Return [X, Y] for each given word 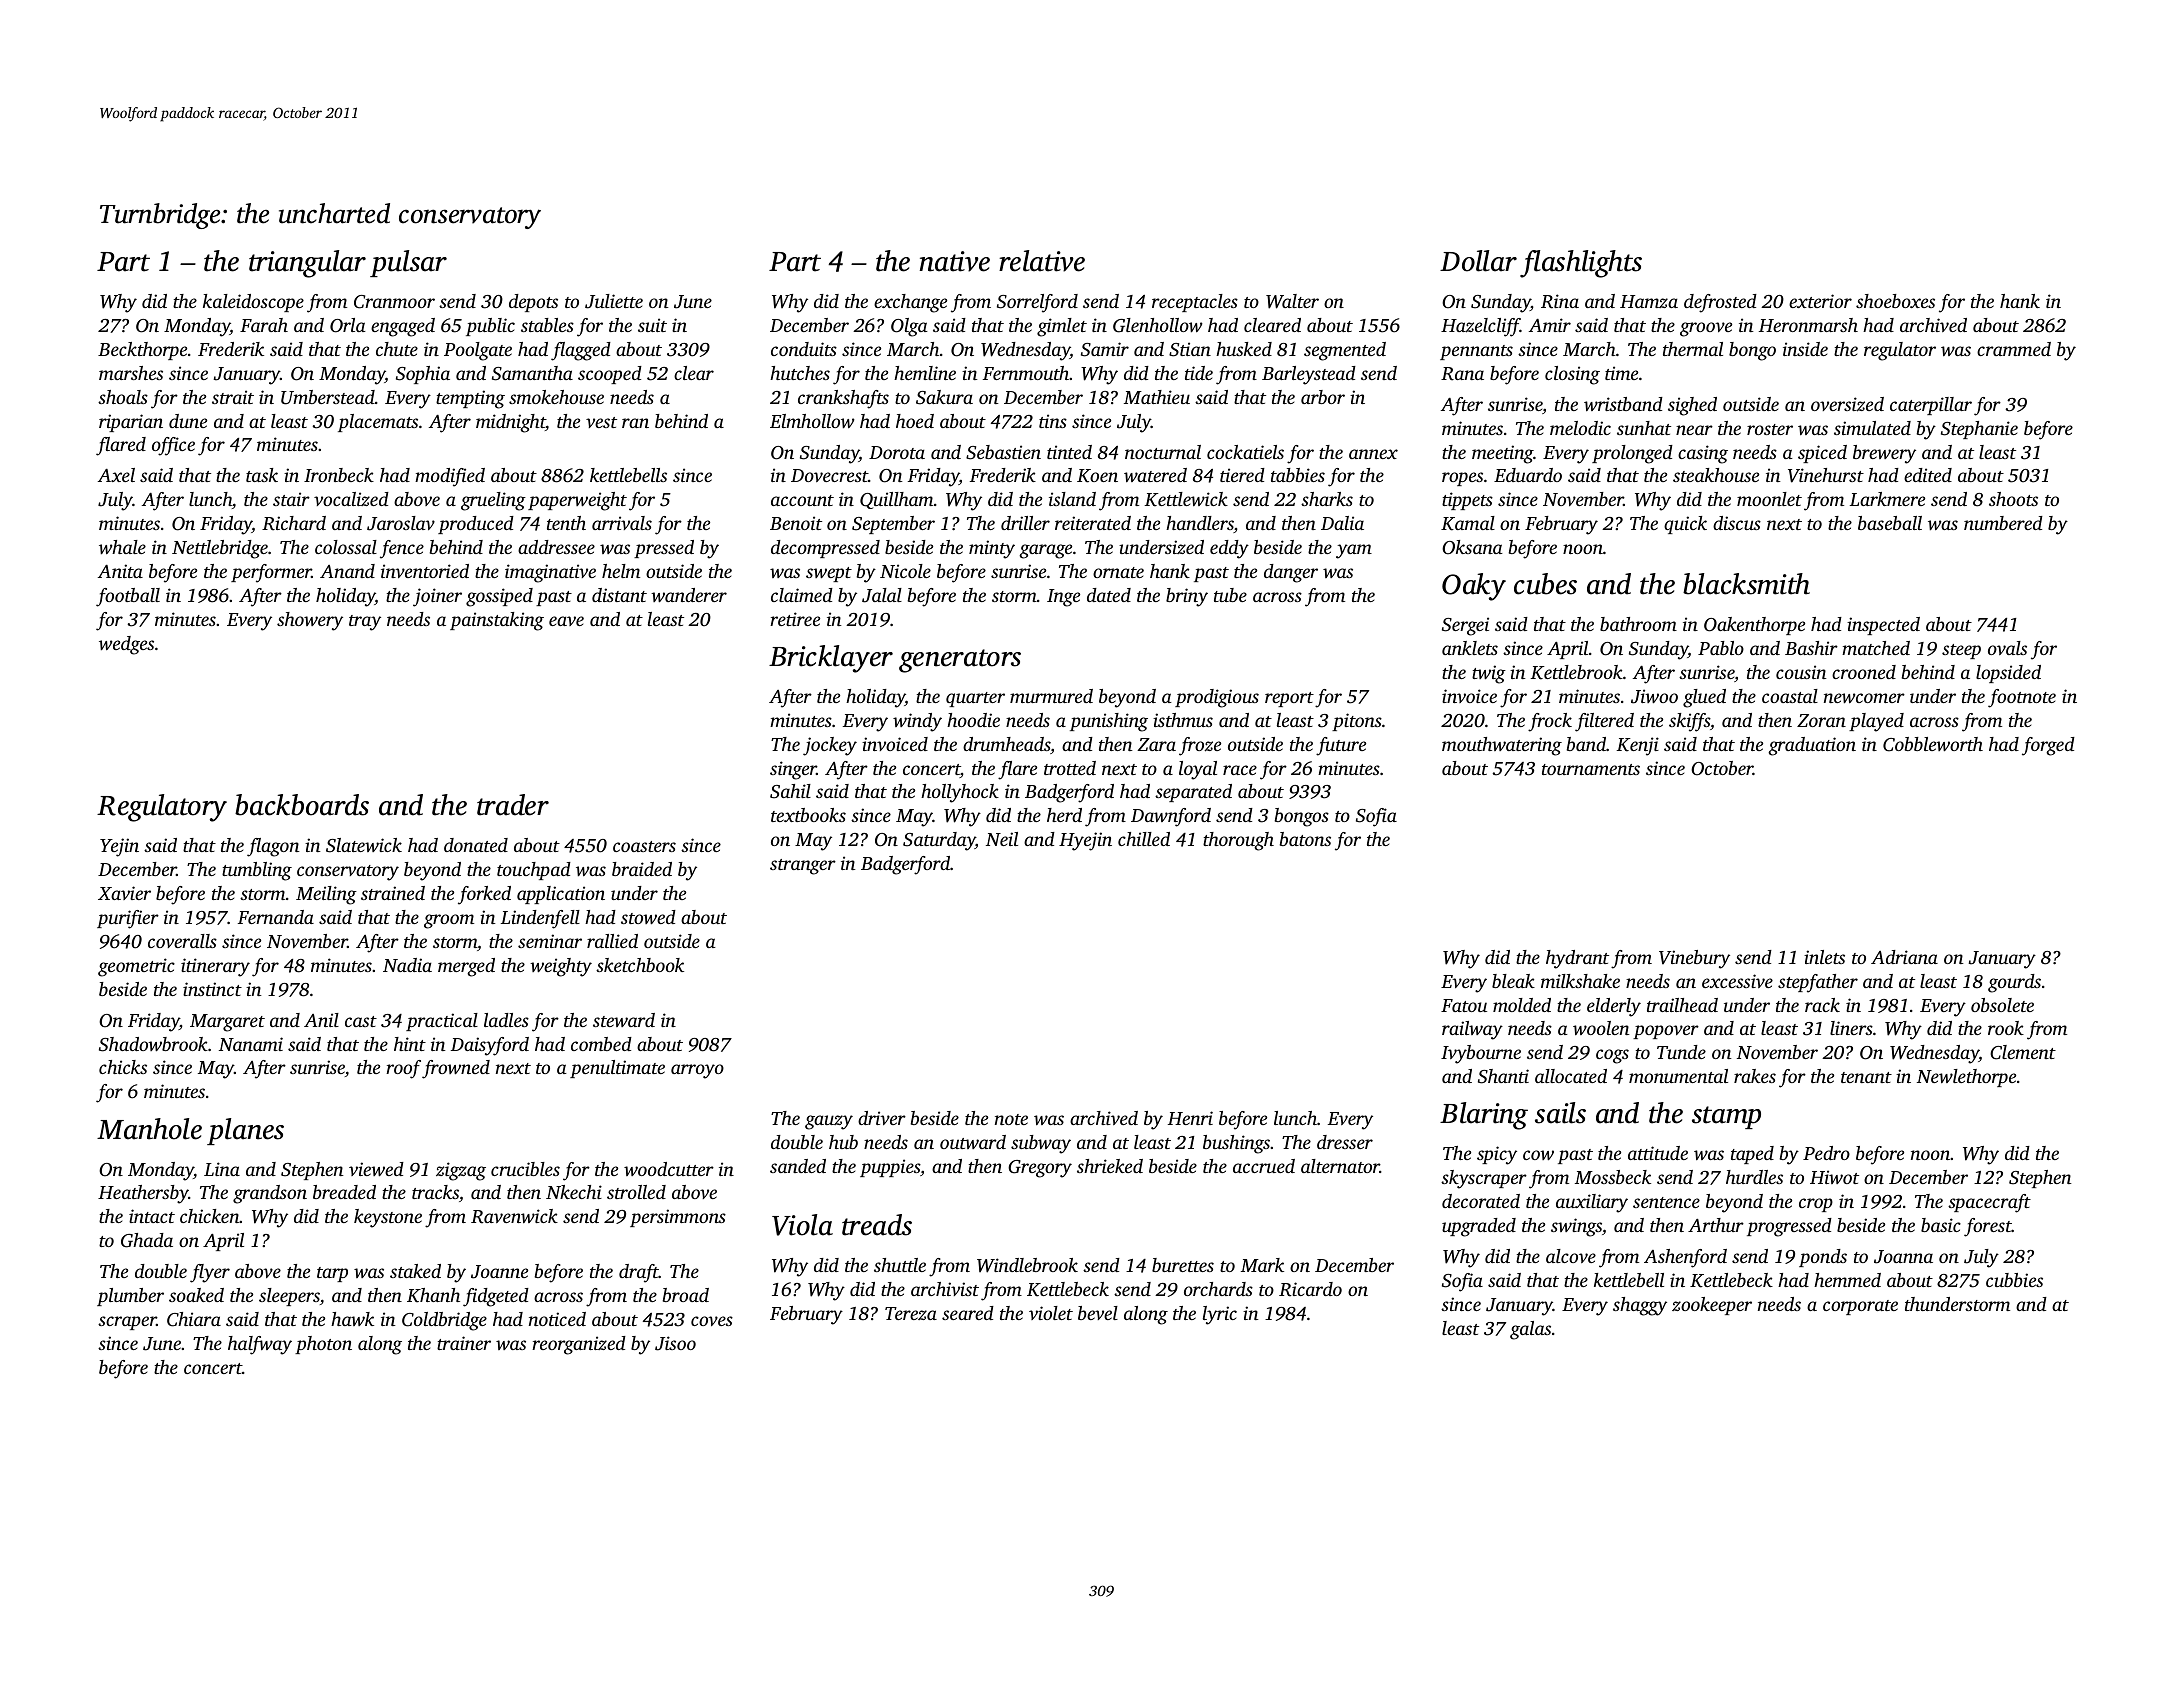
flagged [581, 351]
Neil [1002, 839]
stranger [803, 867]
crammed [2014, 349]
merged [466, 967]
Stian [1190, 349]
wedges [126, 645]
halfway [260, 1345]
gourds [2014, 983]
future [1341, 746]
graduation [1812, 746]
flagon [273, 847]
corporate [1860, 1307]
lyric [1220, 1315]
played [1876, 722]
